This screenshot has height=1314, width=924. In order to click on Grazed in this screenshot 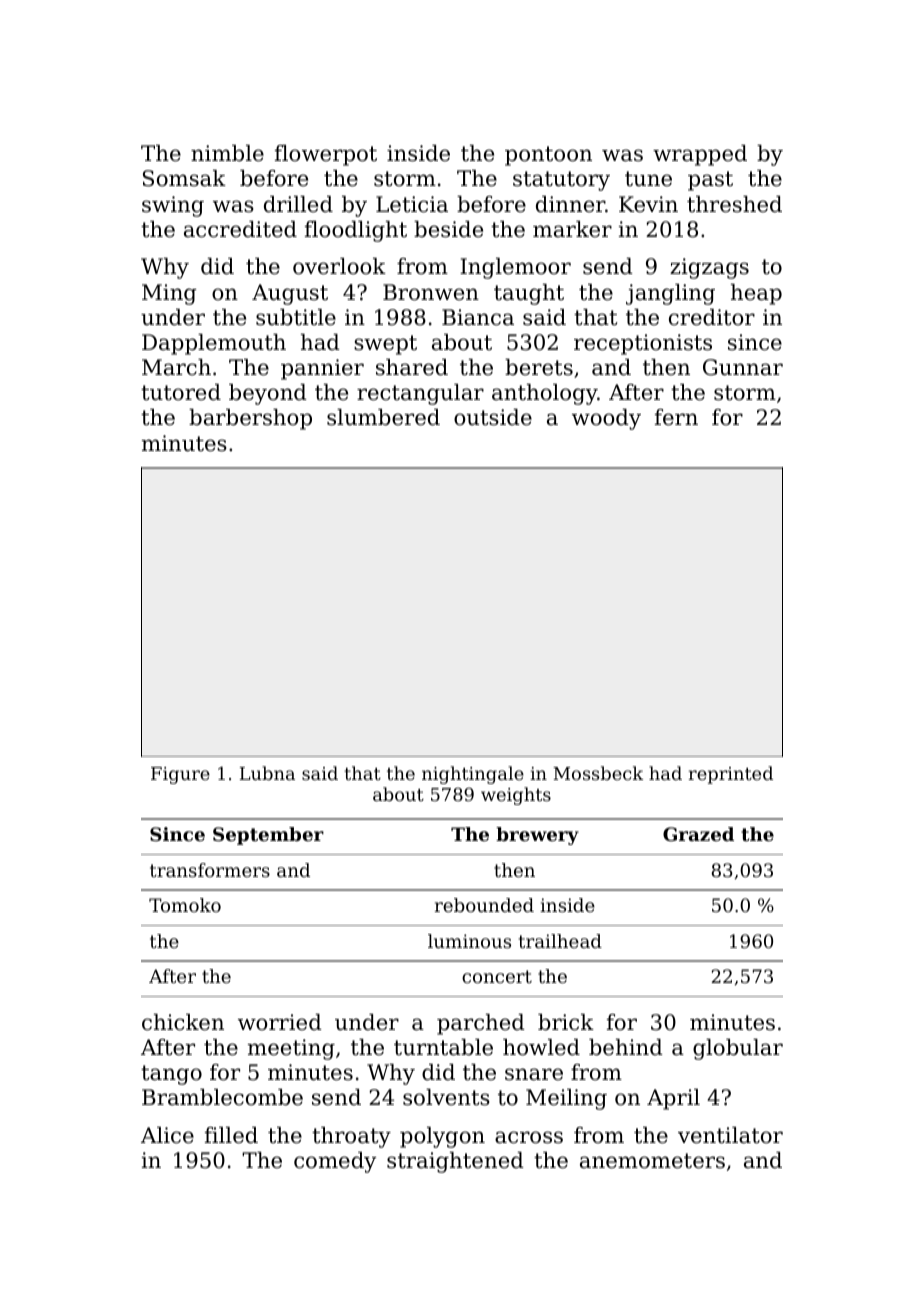, I will do `click(698, 834)`.
